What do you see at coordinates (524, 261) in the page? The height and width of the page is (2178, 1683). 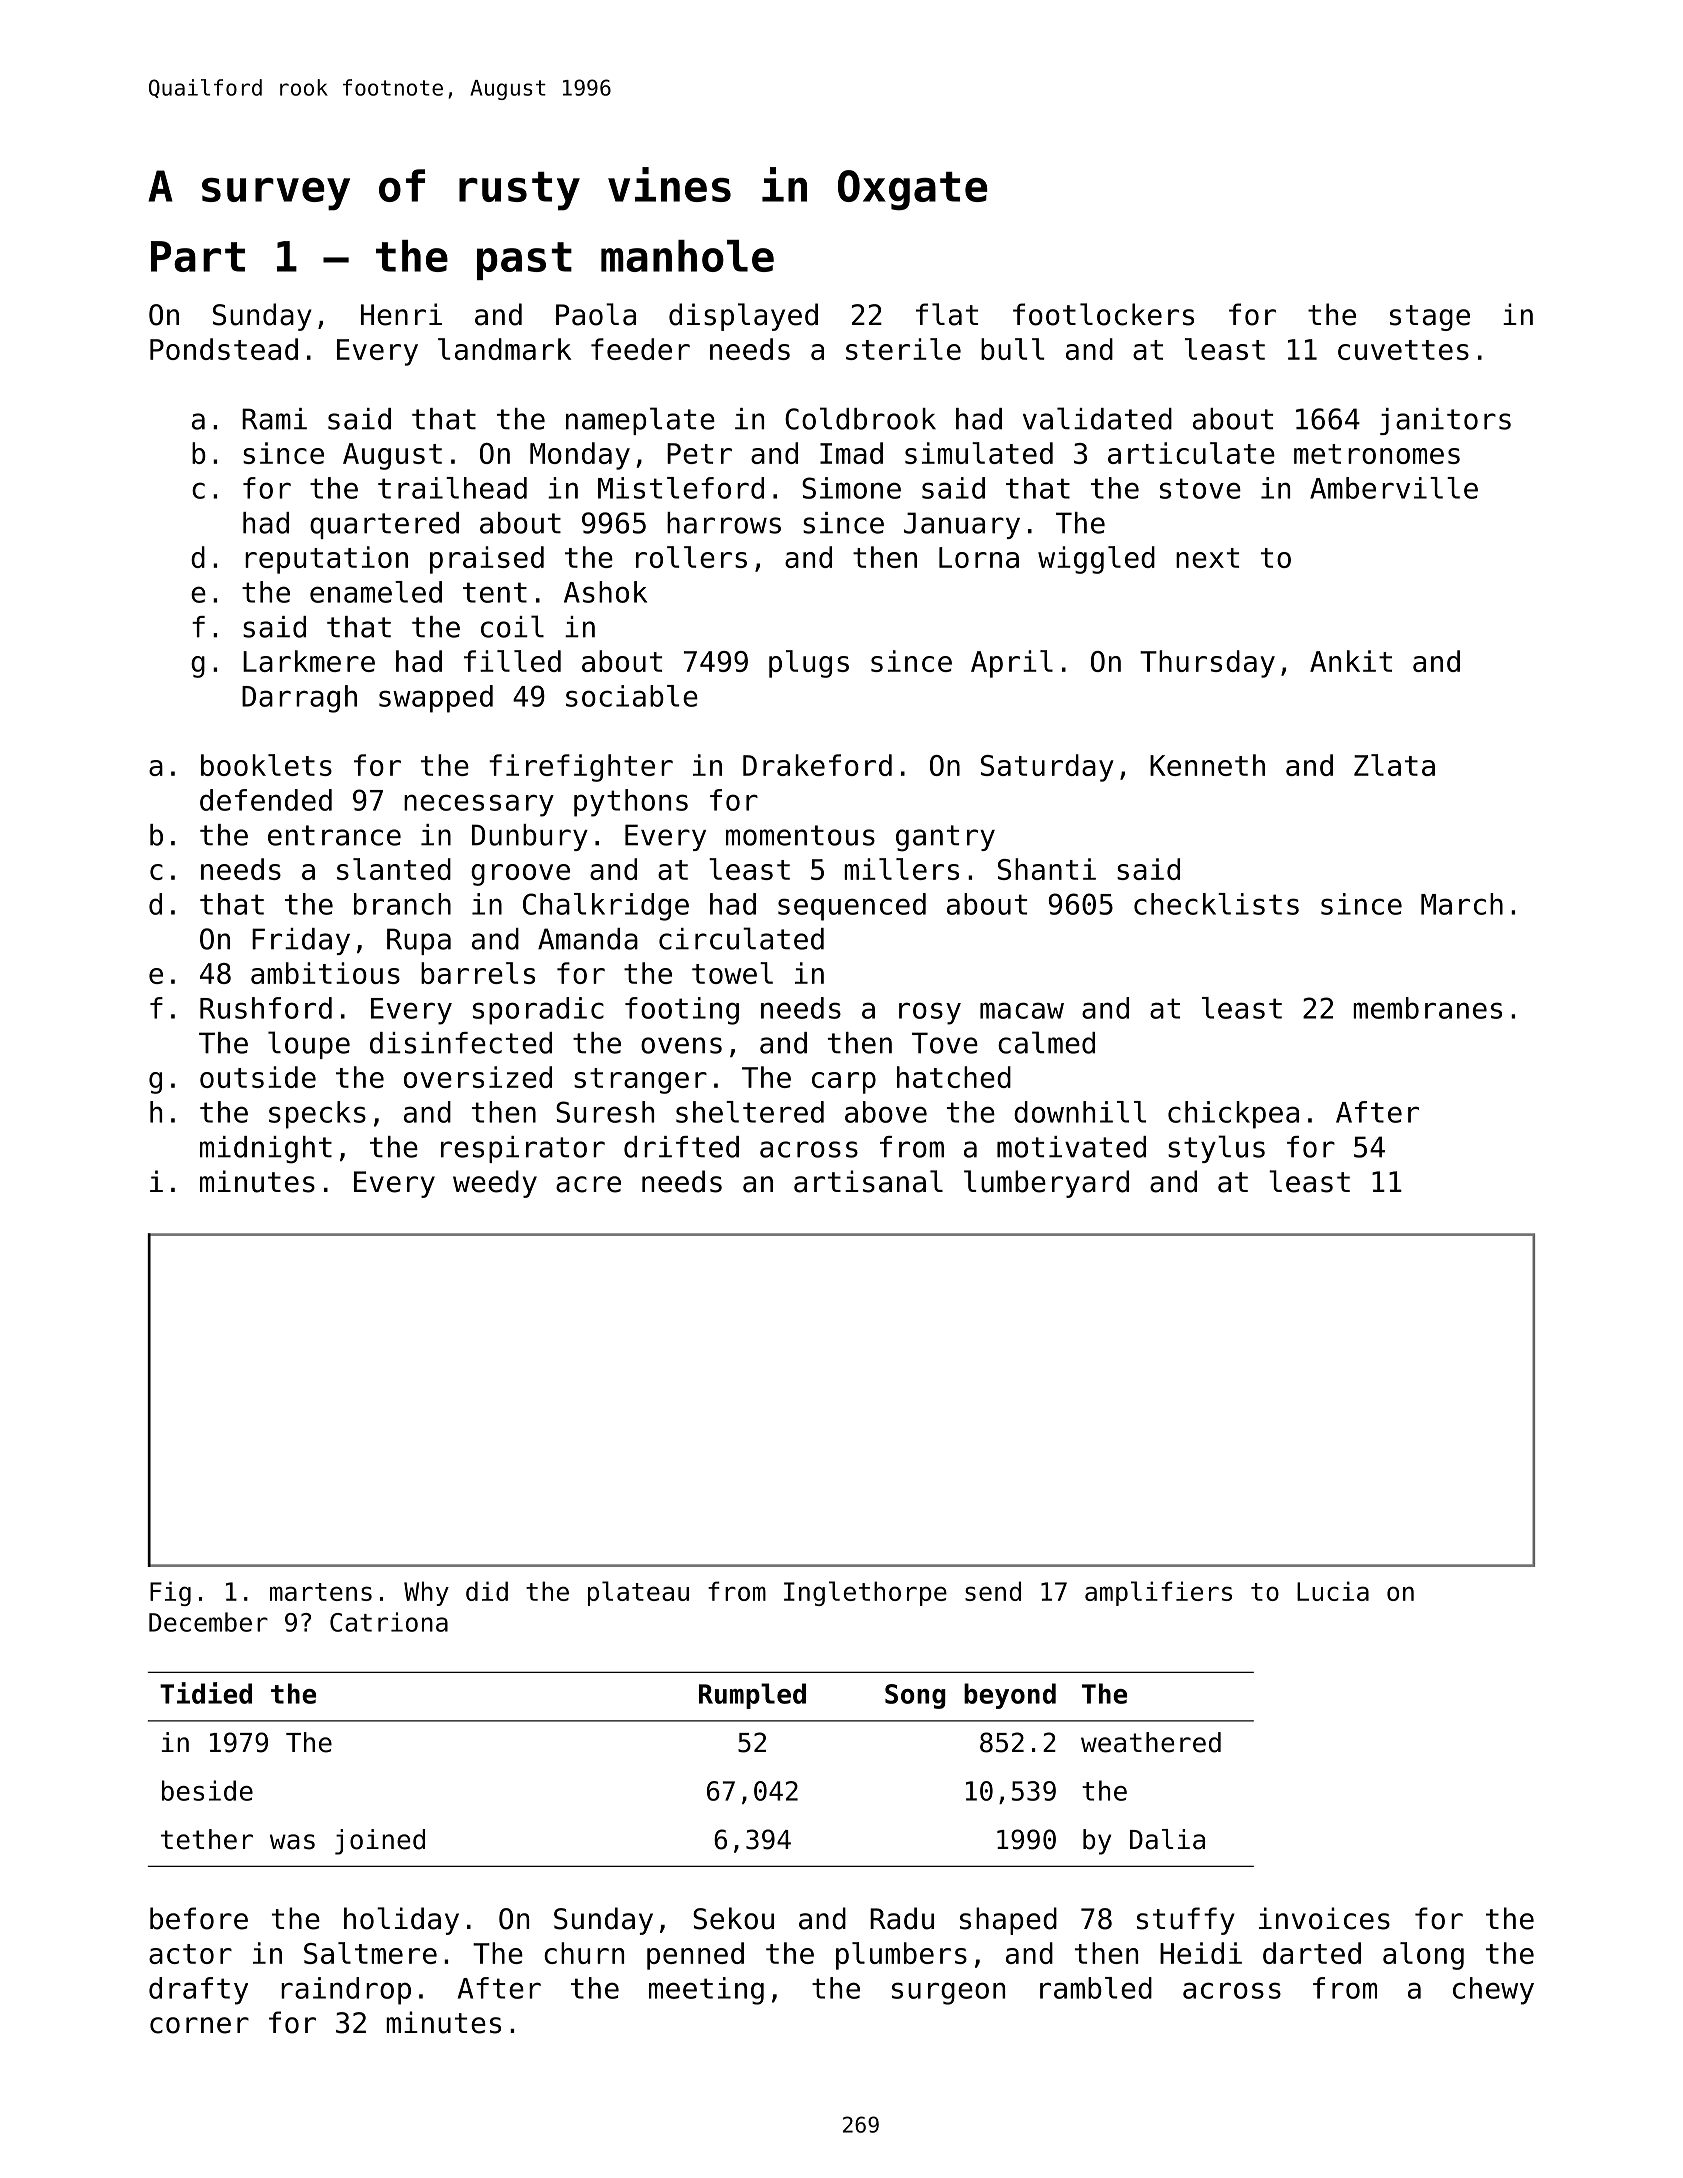 I see `past` at bounding box center [524, 261].
